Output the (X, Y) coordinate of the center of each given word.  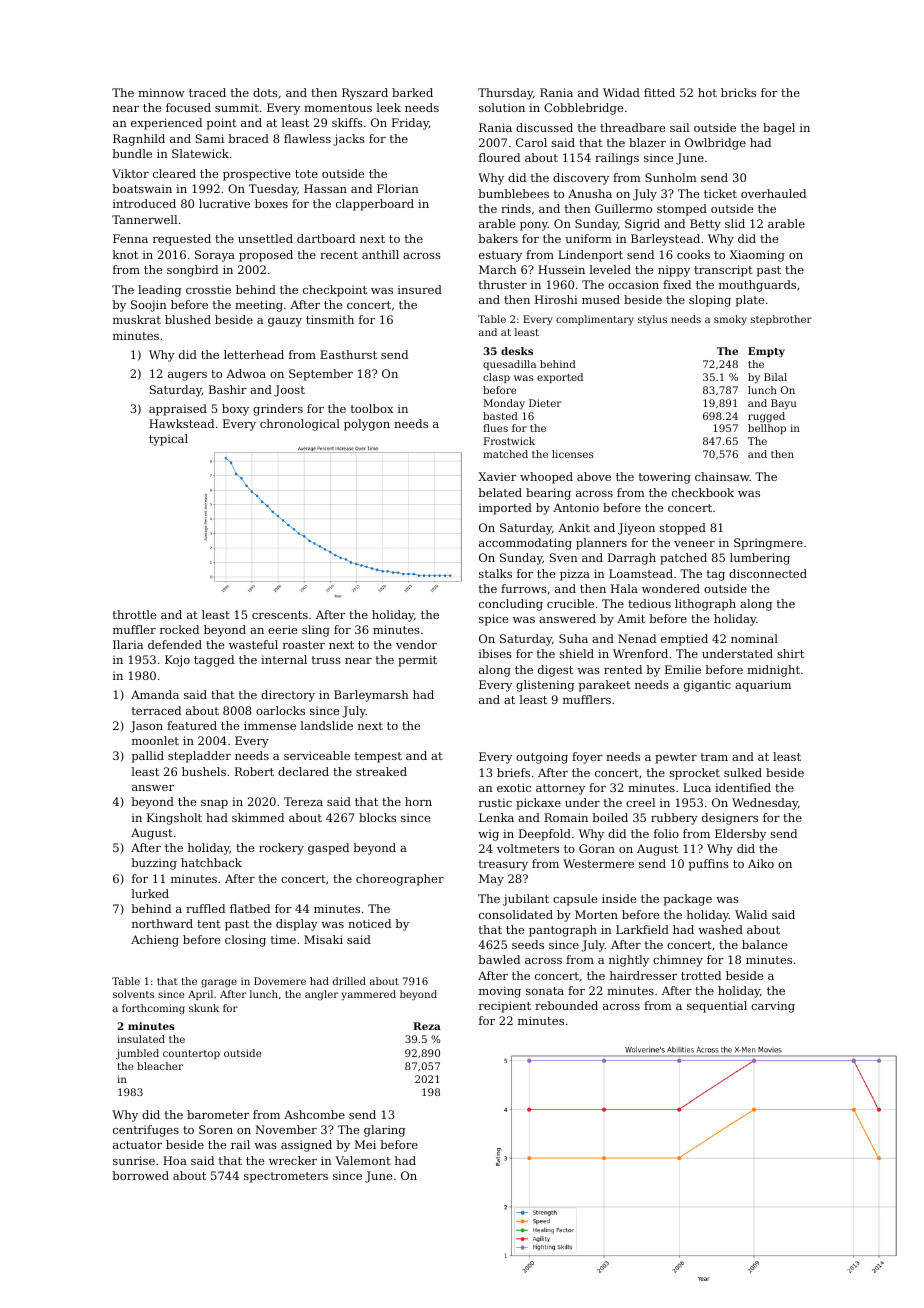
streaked (381, 771)
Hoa (175, 1160)
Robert (254, 771)
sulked (743, 772)
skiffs (347, 122)
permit (417, 661)
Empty (766, 352)
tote (306, 174)
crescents (280, 615)
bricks (738, 92)
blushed (188, 319)
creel (640, 802)
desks (517, 351)
